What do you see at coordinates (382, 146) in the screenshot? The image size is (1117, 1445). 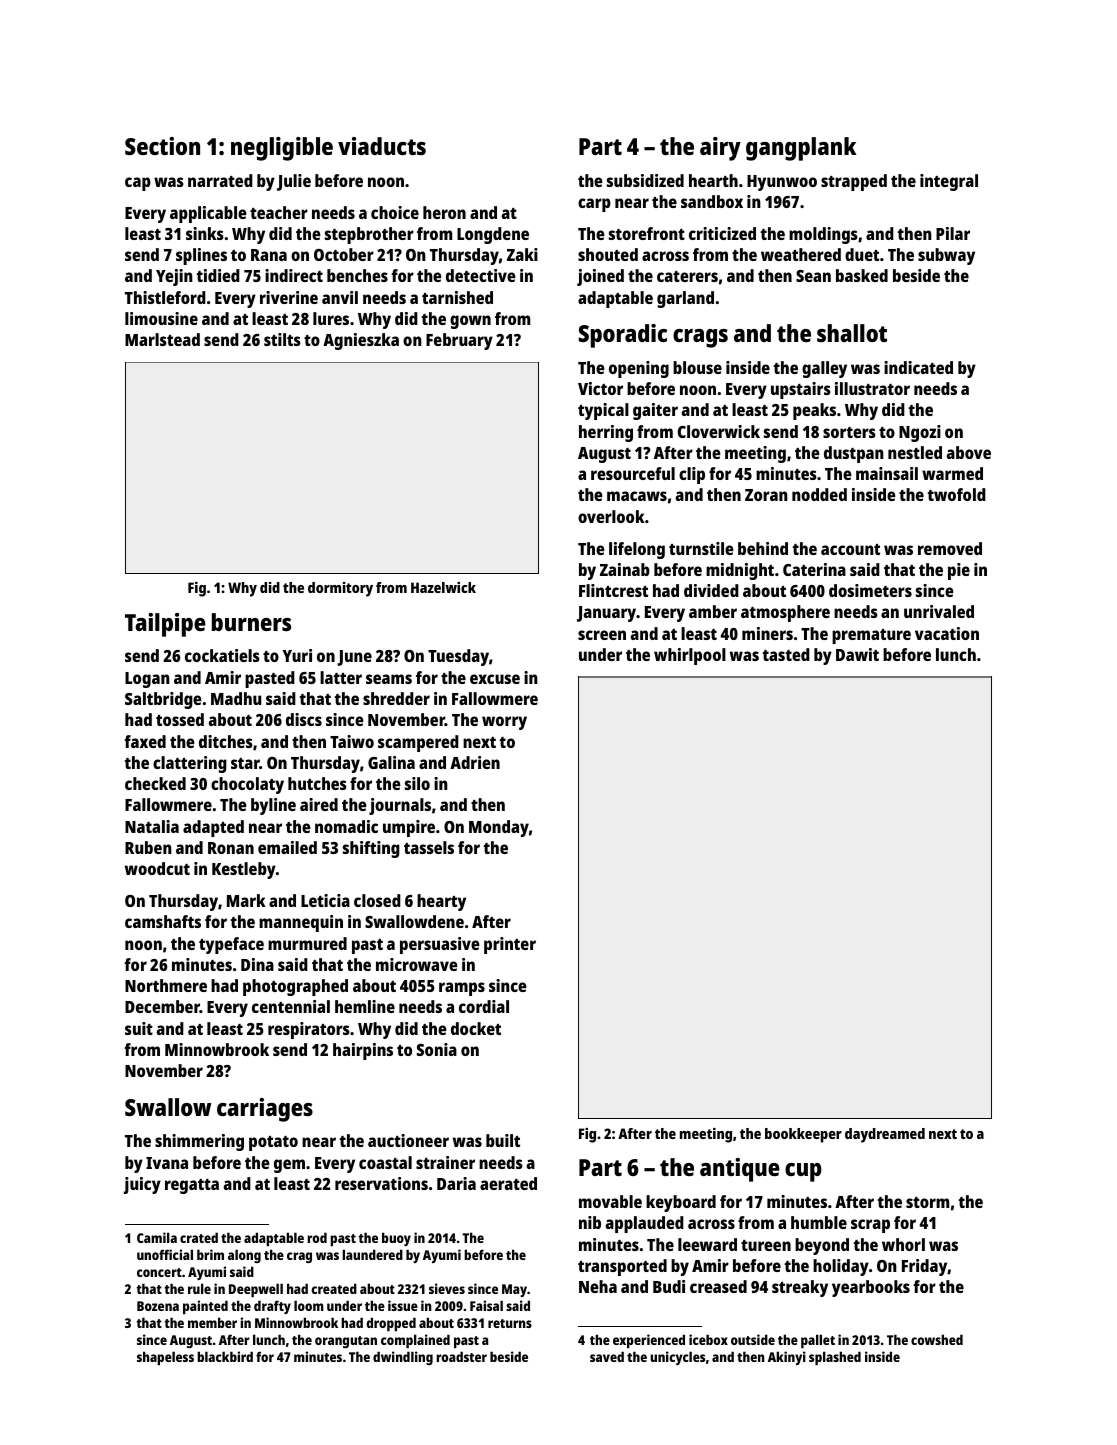 I see `viaducts` at bounding box center [382, 146].
